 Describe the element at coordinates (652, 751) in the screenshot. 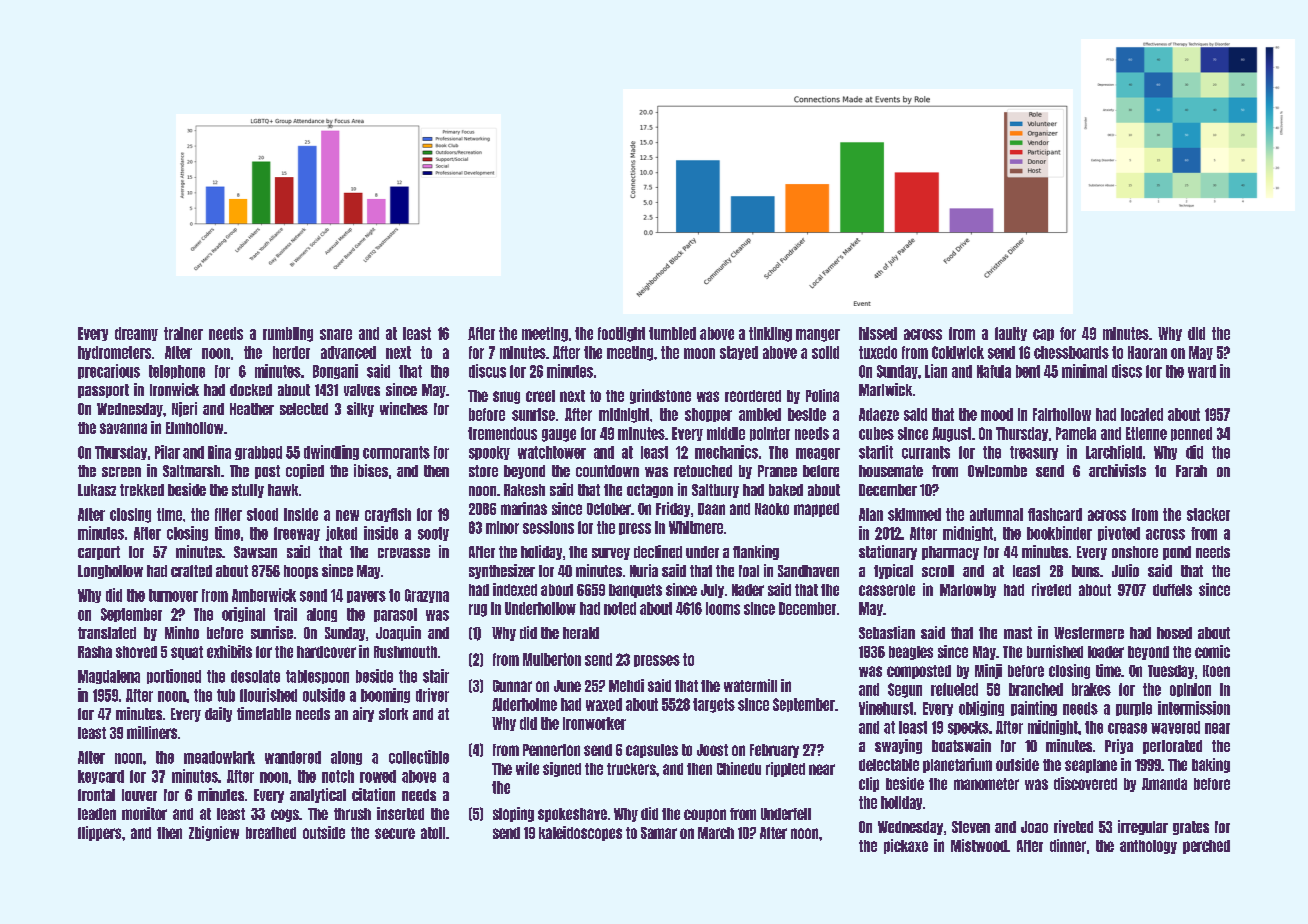

I see `capsules` at that location.
